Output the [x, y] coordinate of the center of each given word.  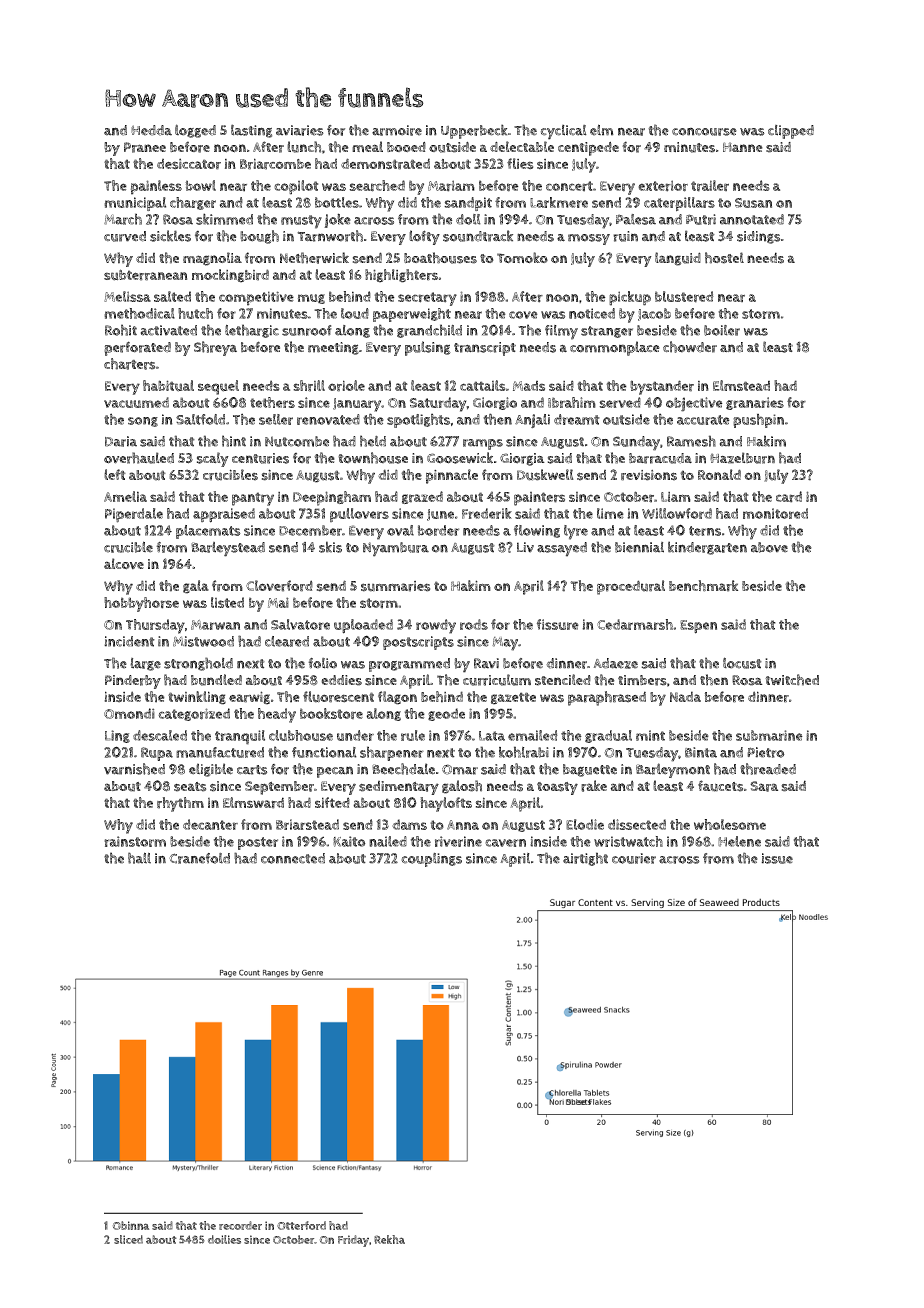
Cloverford [279, 586]
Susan [753, 203]
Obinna [131, 1225]
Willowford [677, 513]
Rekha [389, 1239]
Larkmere [559, 202]
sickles [170, 236]
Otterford [301, 1225]
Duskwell [545, 475]
